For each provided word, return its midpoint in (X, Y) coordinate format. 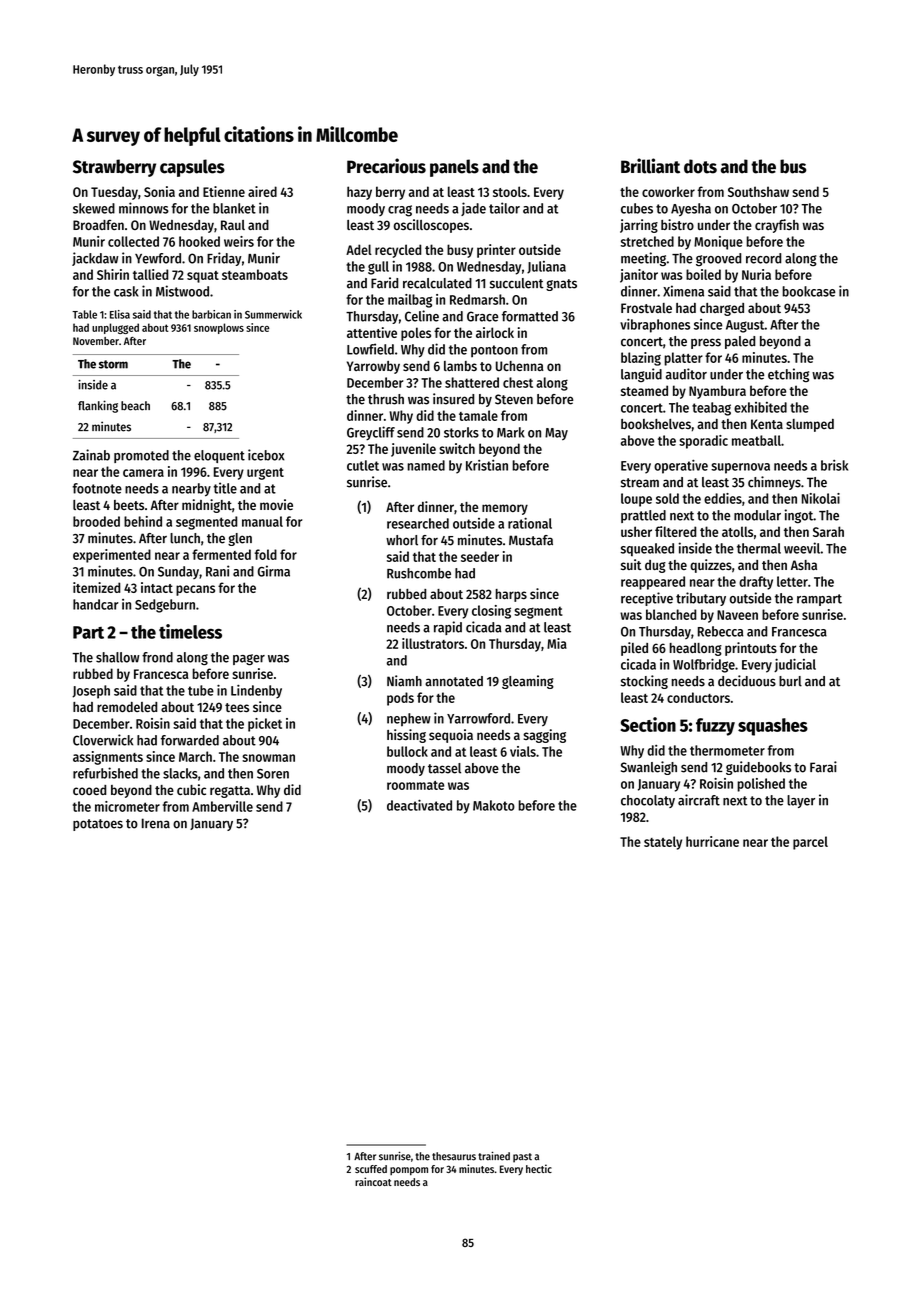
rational (530, 523)
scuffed (371, 1169)
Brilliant (650, 166)
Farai (823, 767)
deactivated (419, 805)
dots (700, 166)
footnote (97, 488)
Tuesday (114, 193)
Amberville (222, 806)
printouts (751, 649)
